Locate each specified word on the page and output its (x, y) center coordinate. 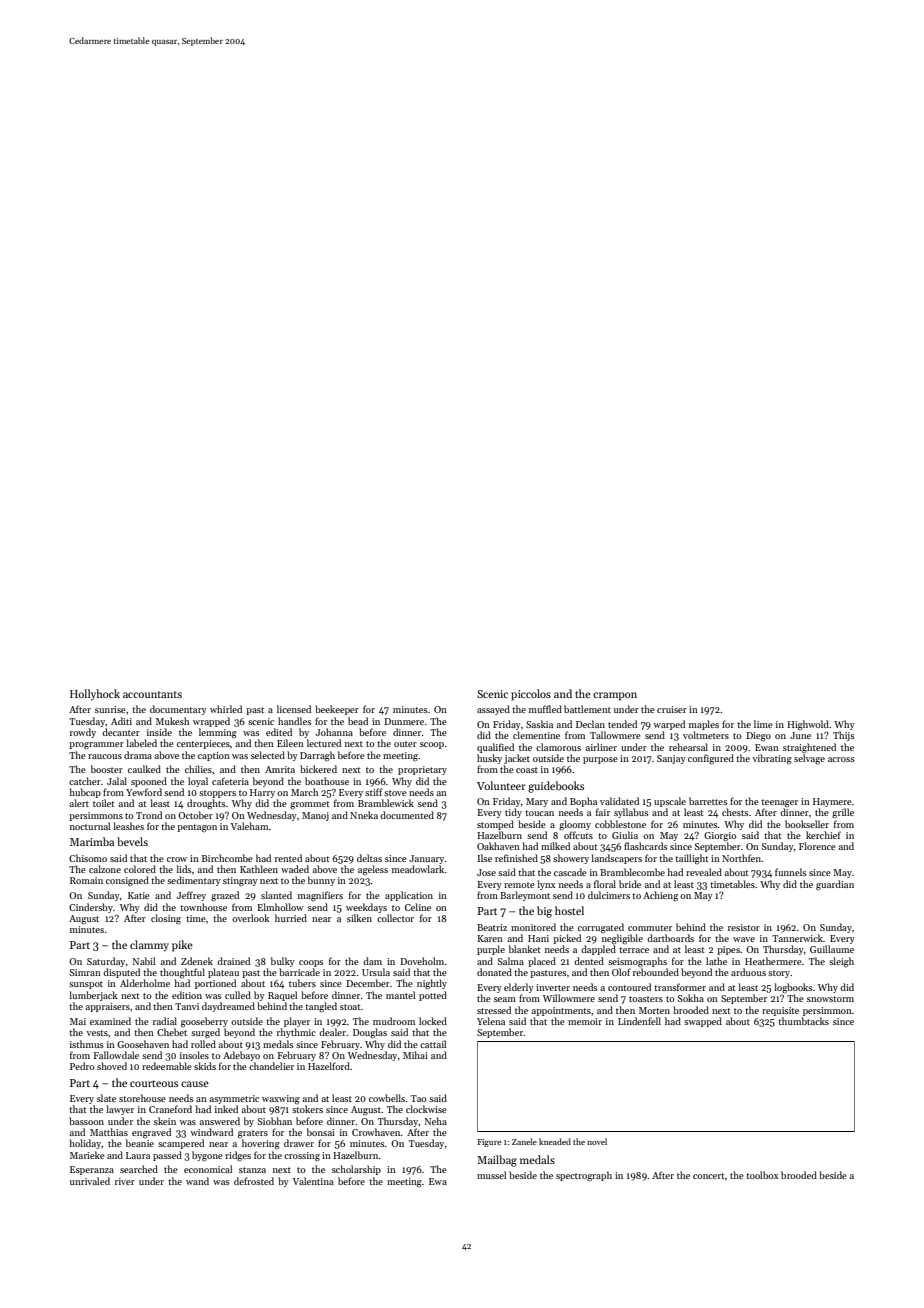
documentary (178, 710)
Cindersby (91, 908)
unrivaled (90, 1181)
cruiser (672, 709)
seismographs (637, 962)
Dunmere (404, 721)
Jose (486, 872)
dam (372, 961)
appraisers (108, 1007)
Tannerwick (797, 938)
